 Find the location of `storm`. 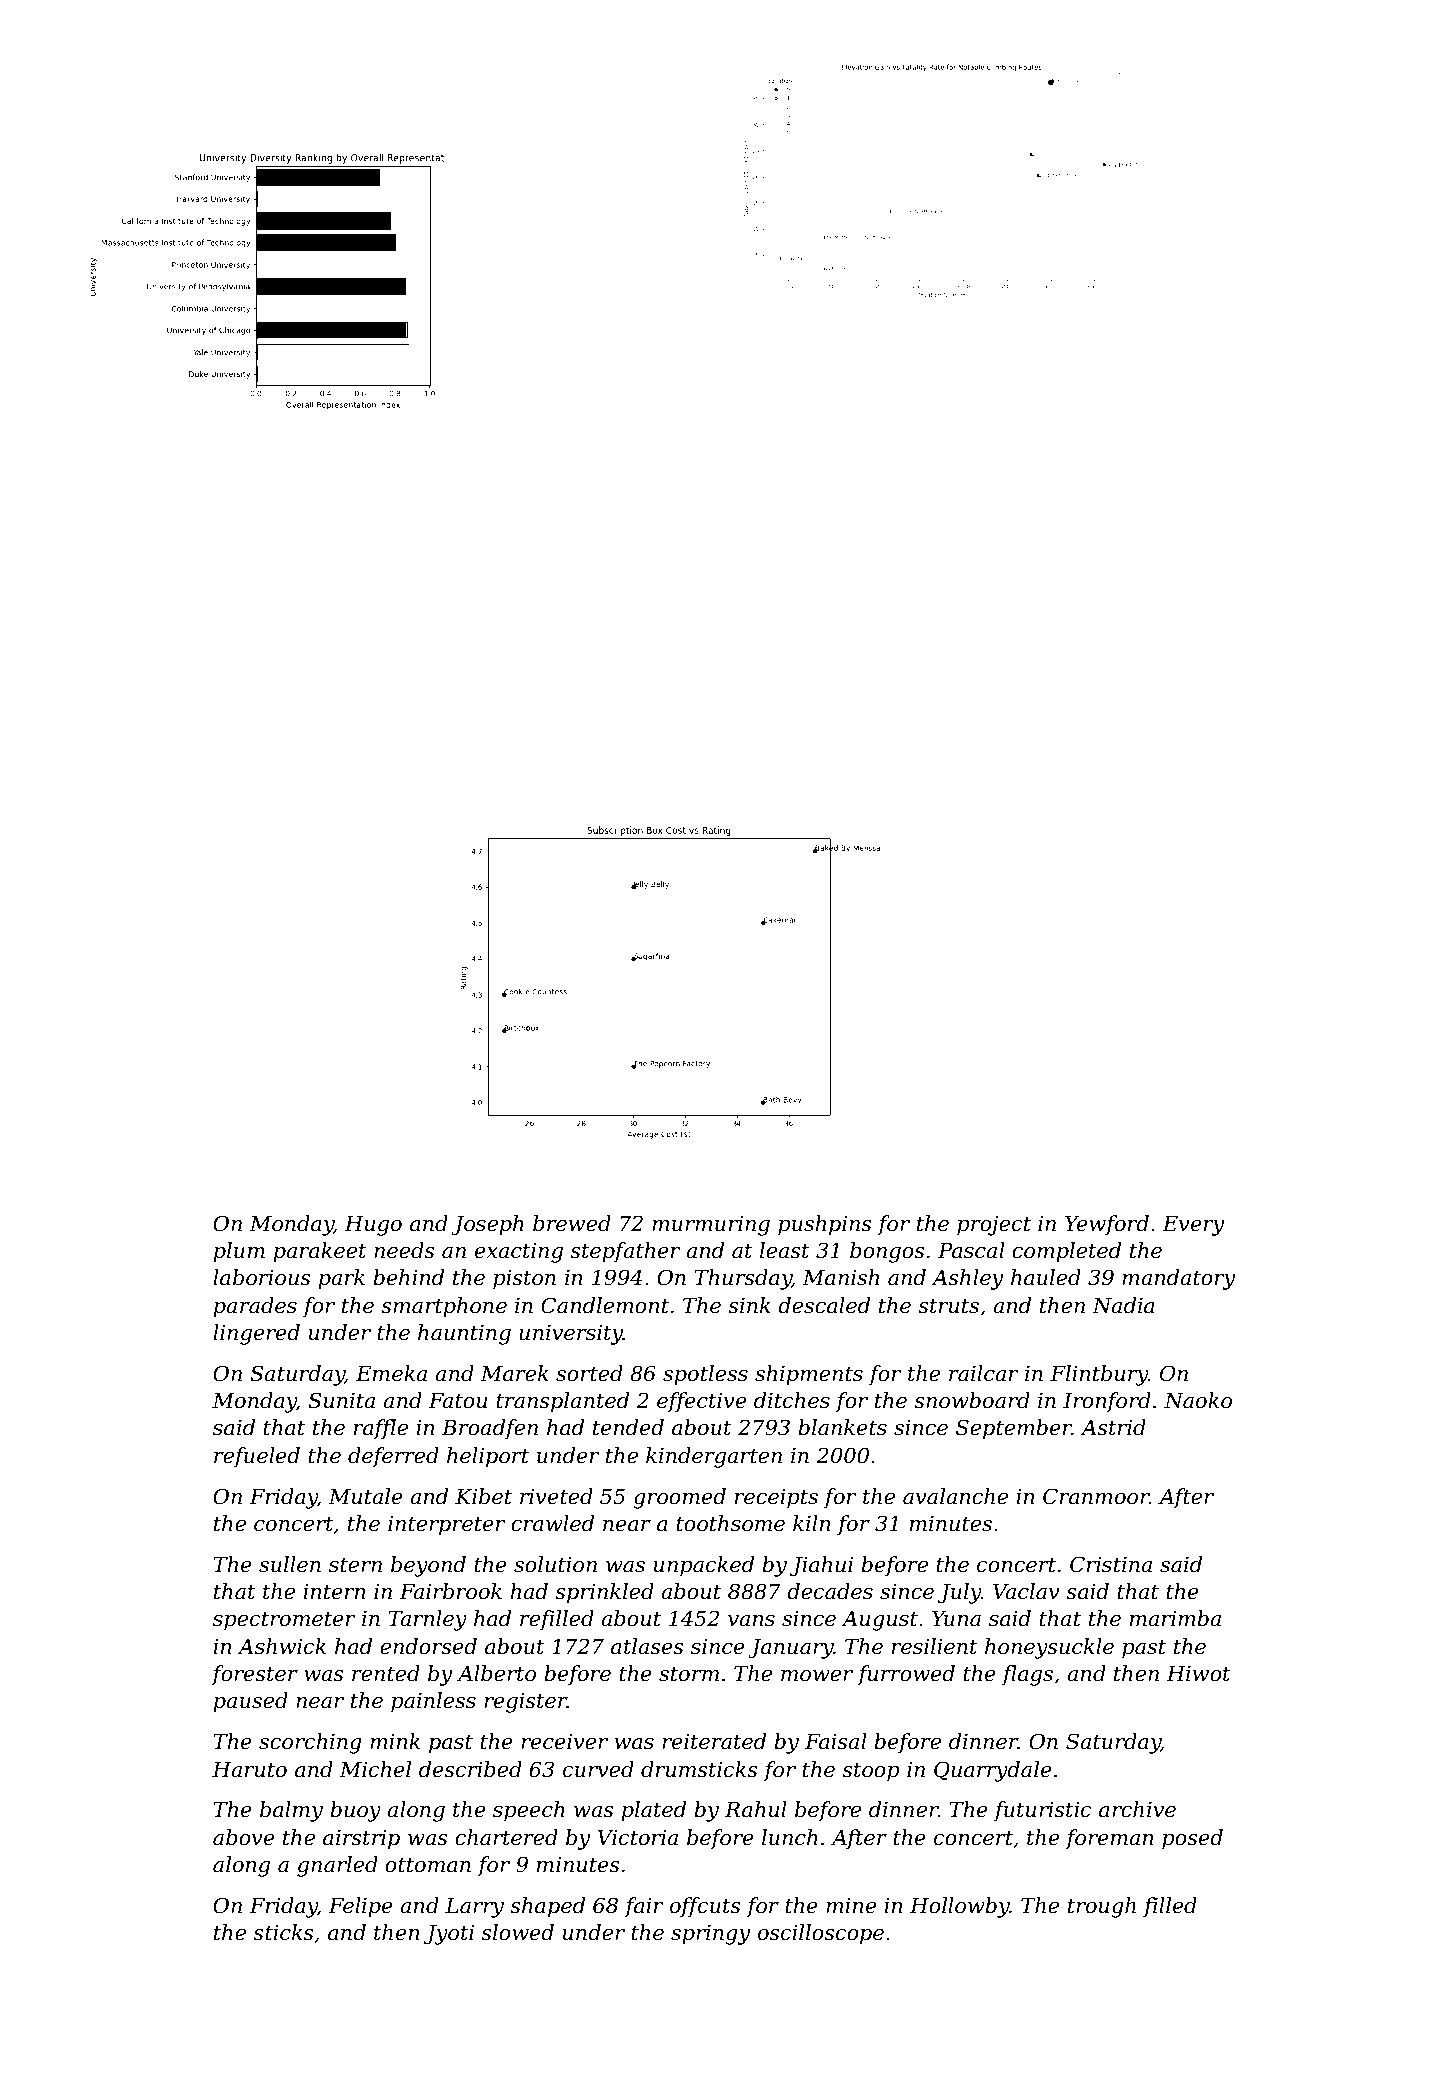

storm is located at coordinates (689, 1674).
